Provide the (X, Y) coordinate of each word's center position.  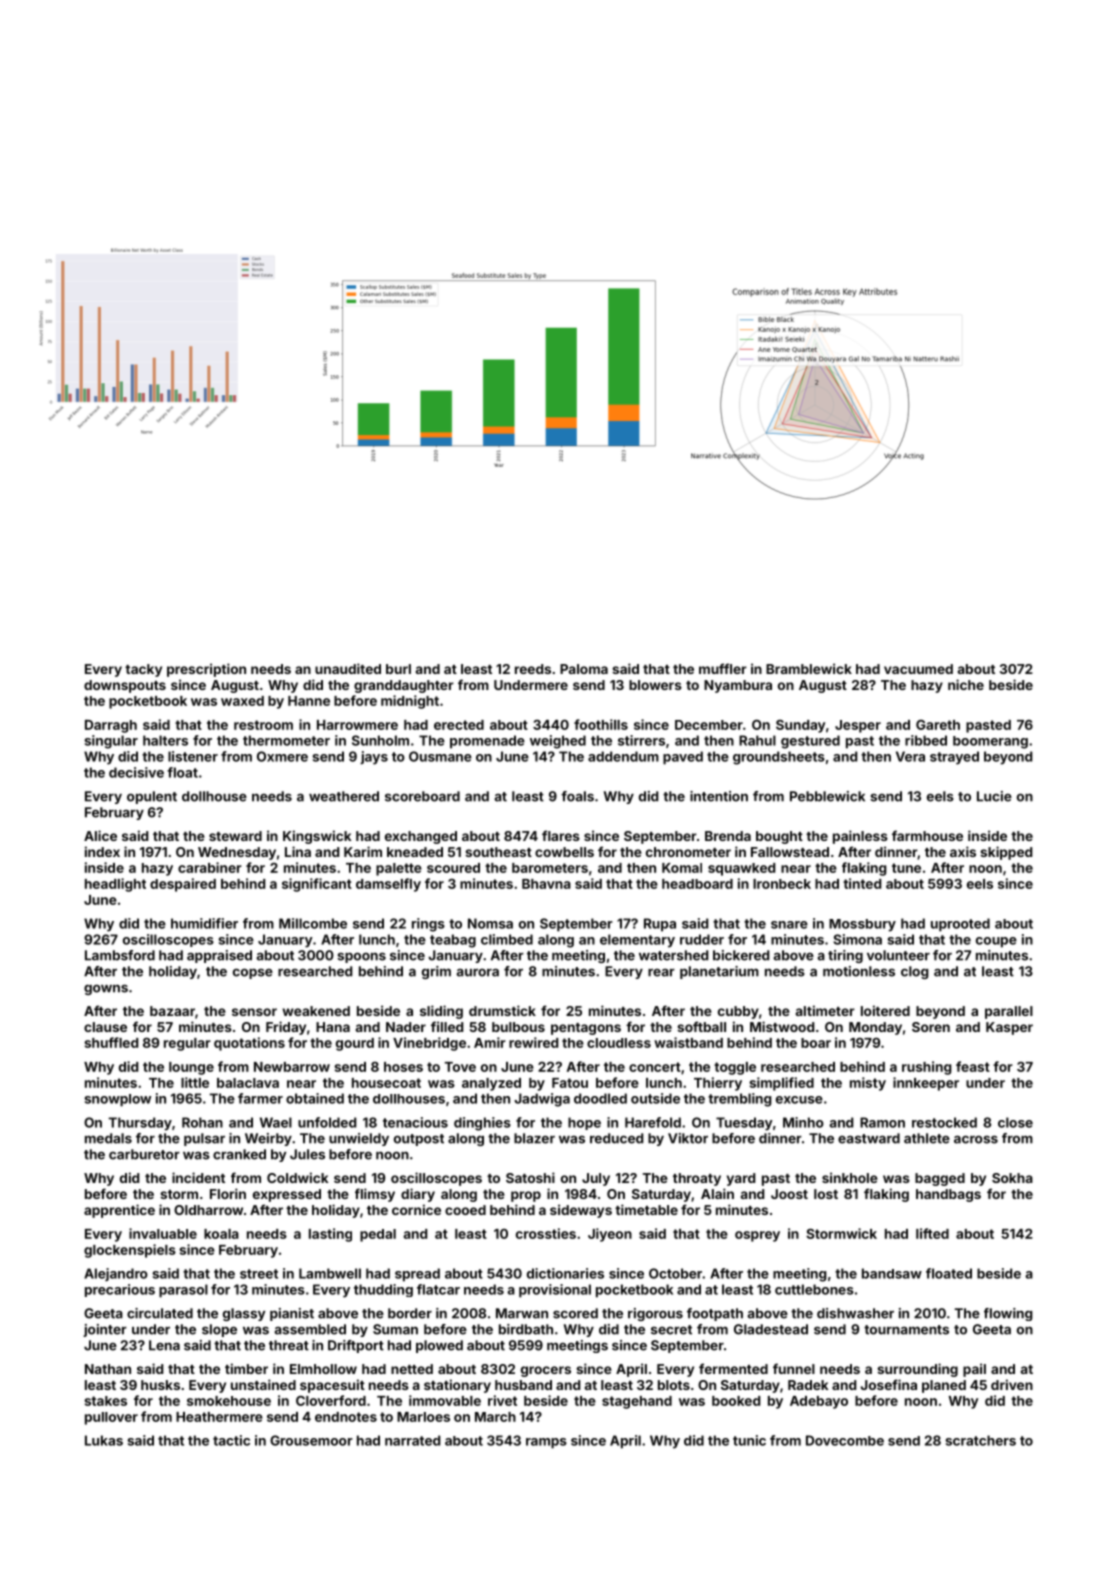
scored (575, 1313)
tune (906, 868)
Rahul (757, 740)
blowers (655, 685)
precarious (120, 1290)
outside (655, 1098)
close (1015, 1122)
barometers (550, 868)
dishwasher (855, 1313)
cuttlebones (814, 1289)
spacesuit (332, 1386)
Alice (100, 835)
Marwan (522, 1313)
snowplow (117, 1100)
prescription (206, 670)
